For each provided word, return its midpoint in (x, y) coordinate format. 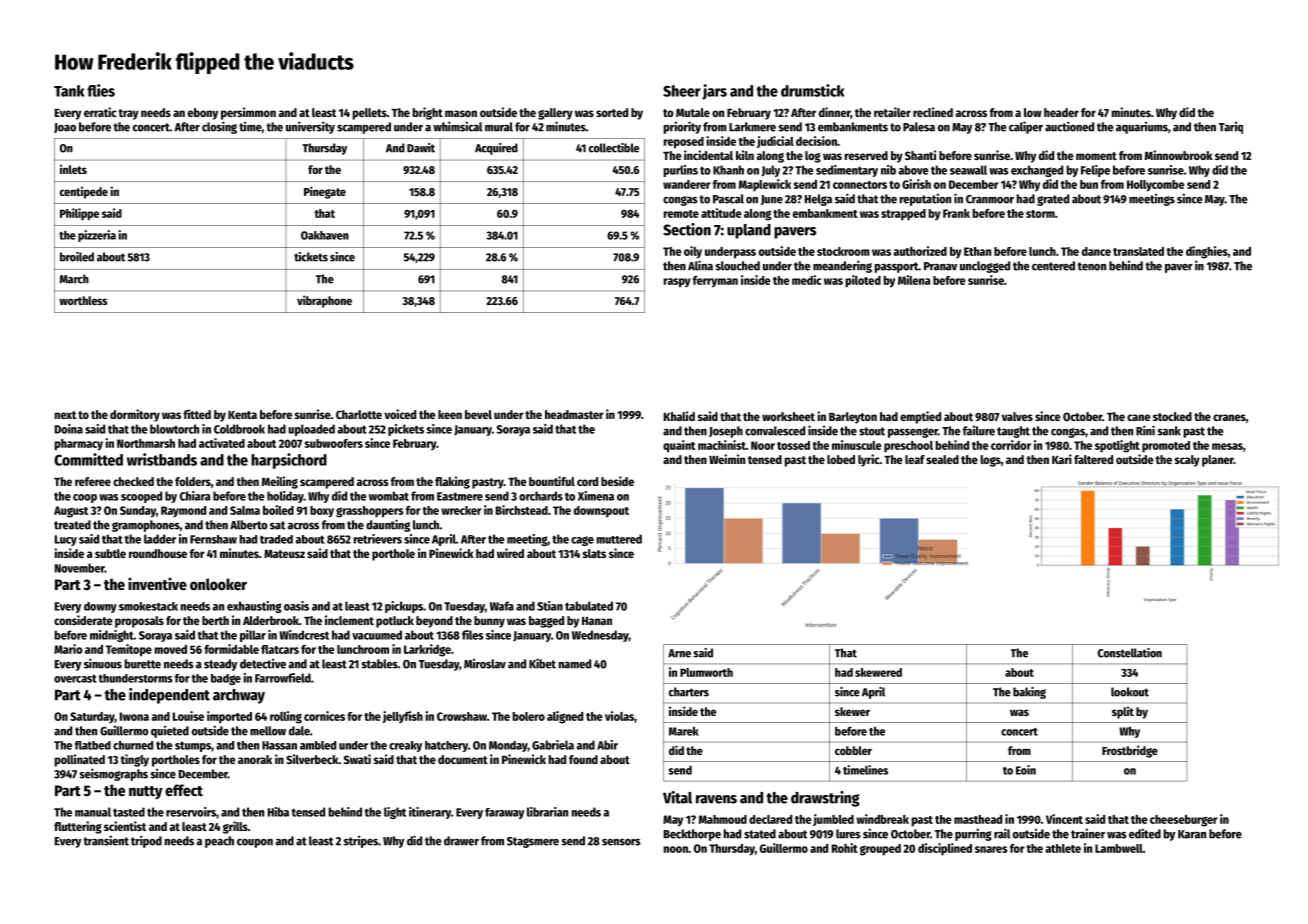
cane (1139, 417)
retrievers (378, 539)
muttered (619, 539)
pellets (370, 114)
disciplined (945, 849)
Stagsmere (533, 842)
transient (106, 840)
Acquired (496, 149)
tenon (1091, 266)
